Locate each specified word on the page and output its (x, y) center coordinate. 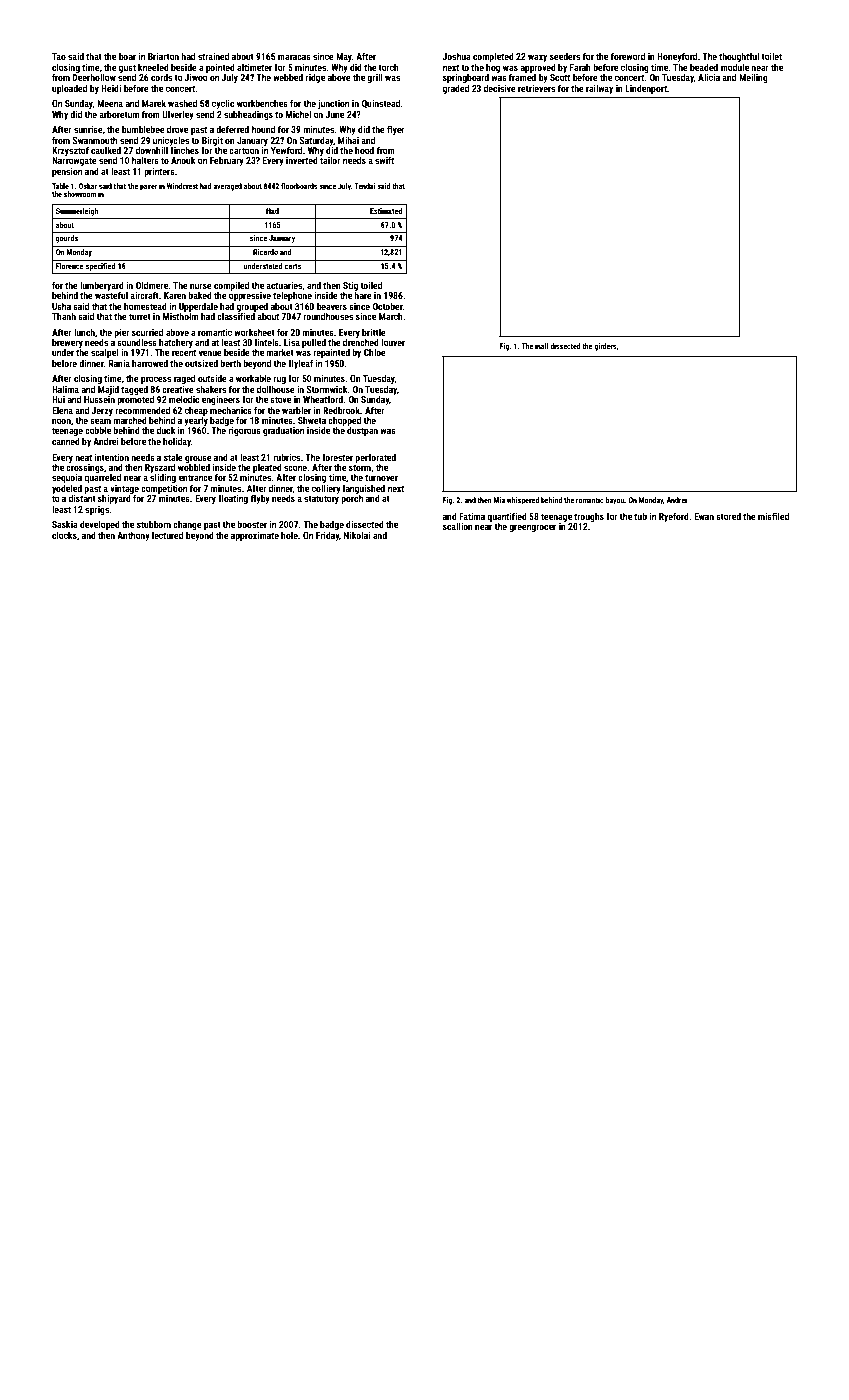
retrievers (536, 88)
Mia (499, 500)
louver (393, 342)
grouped (252, 307)
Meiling (753, 78)
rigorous (244, 431)
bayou (614, 501)
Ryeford (674, 517)
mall (541, 346)
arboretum (119, 114)
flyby (260, 499)
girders (605, 347)
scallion (458, 526)
